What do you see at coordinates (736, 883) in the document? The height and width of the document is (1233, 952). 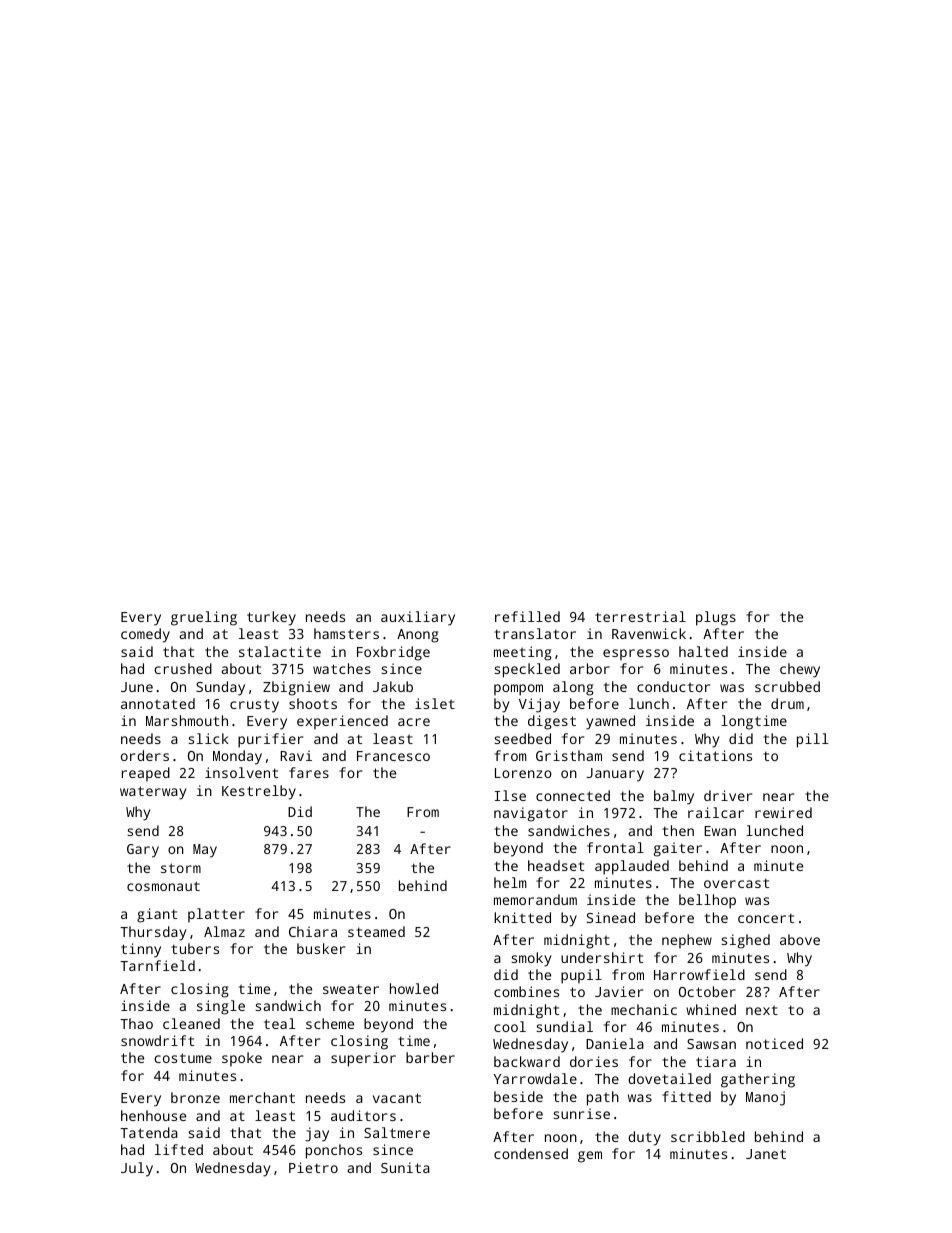 I see `overcast` at bounding box center [736, 883].
